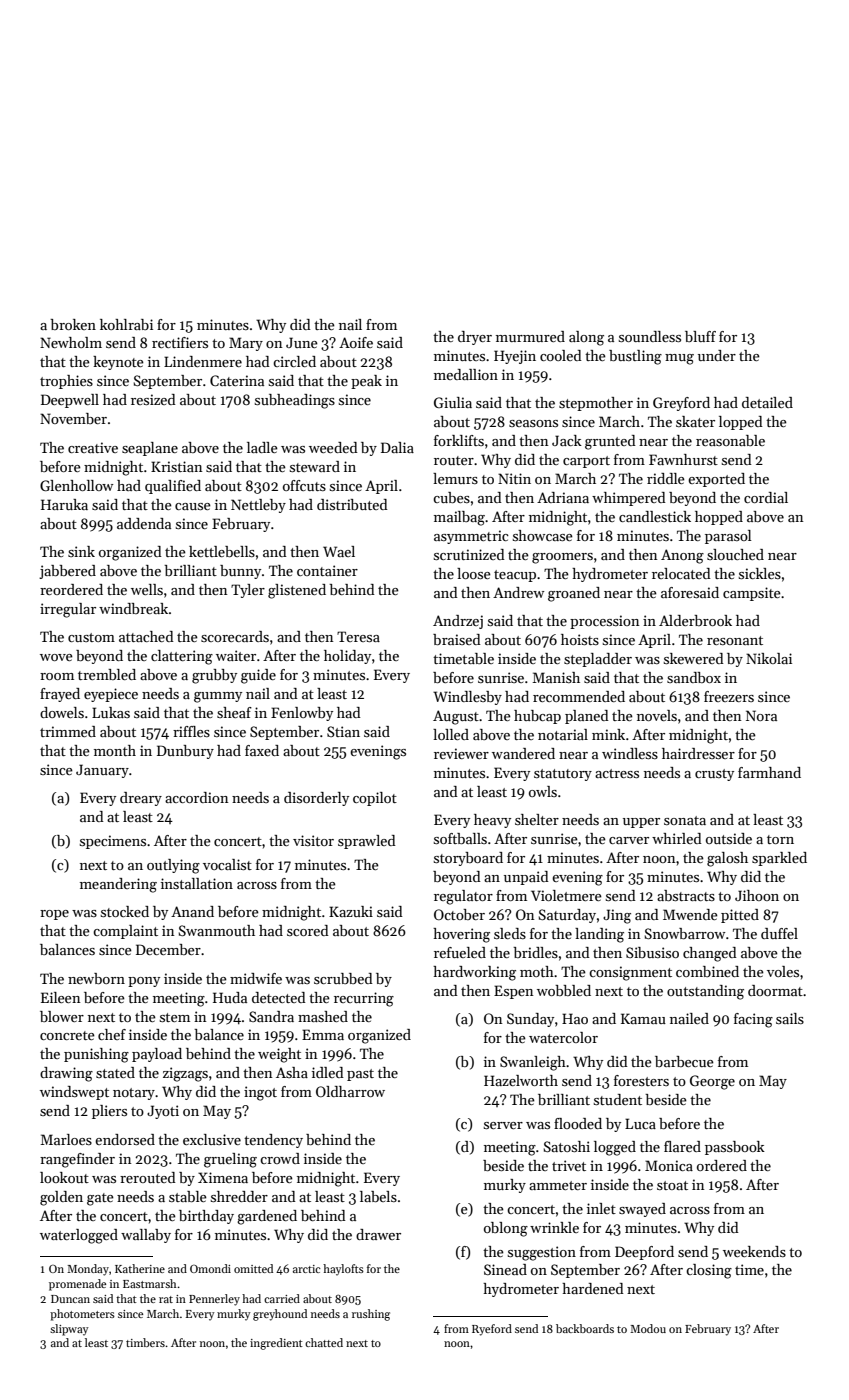  I want to click on distributed, so click(352, 504).
